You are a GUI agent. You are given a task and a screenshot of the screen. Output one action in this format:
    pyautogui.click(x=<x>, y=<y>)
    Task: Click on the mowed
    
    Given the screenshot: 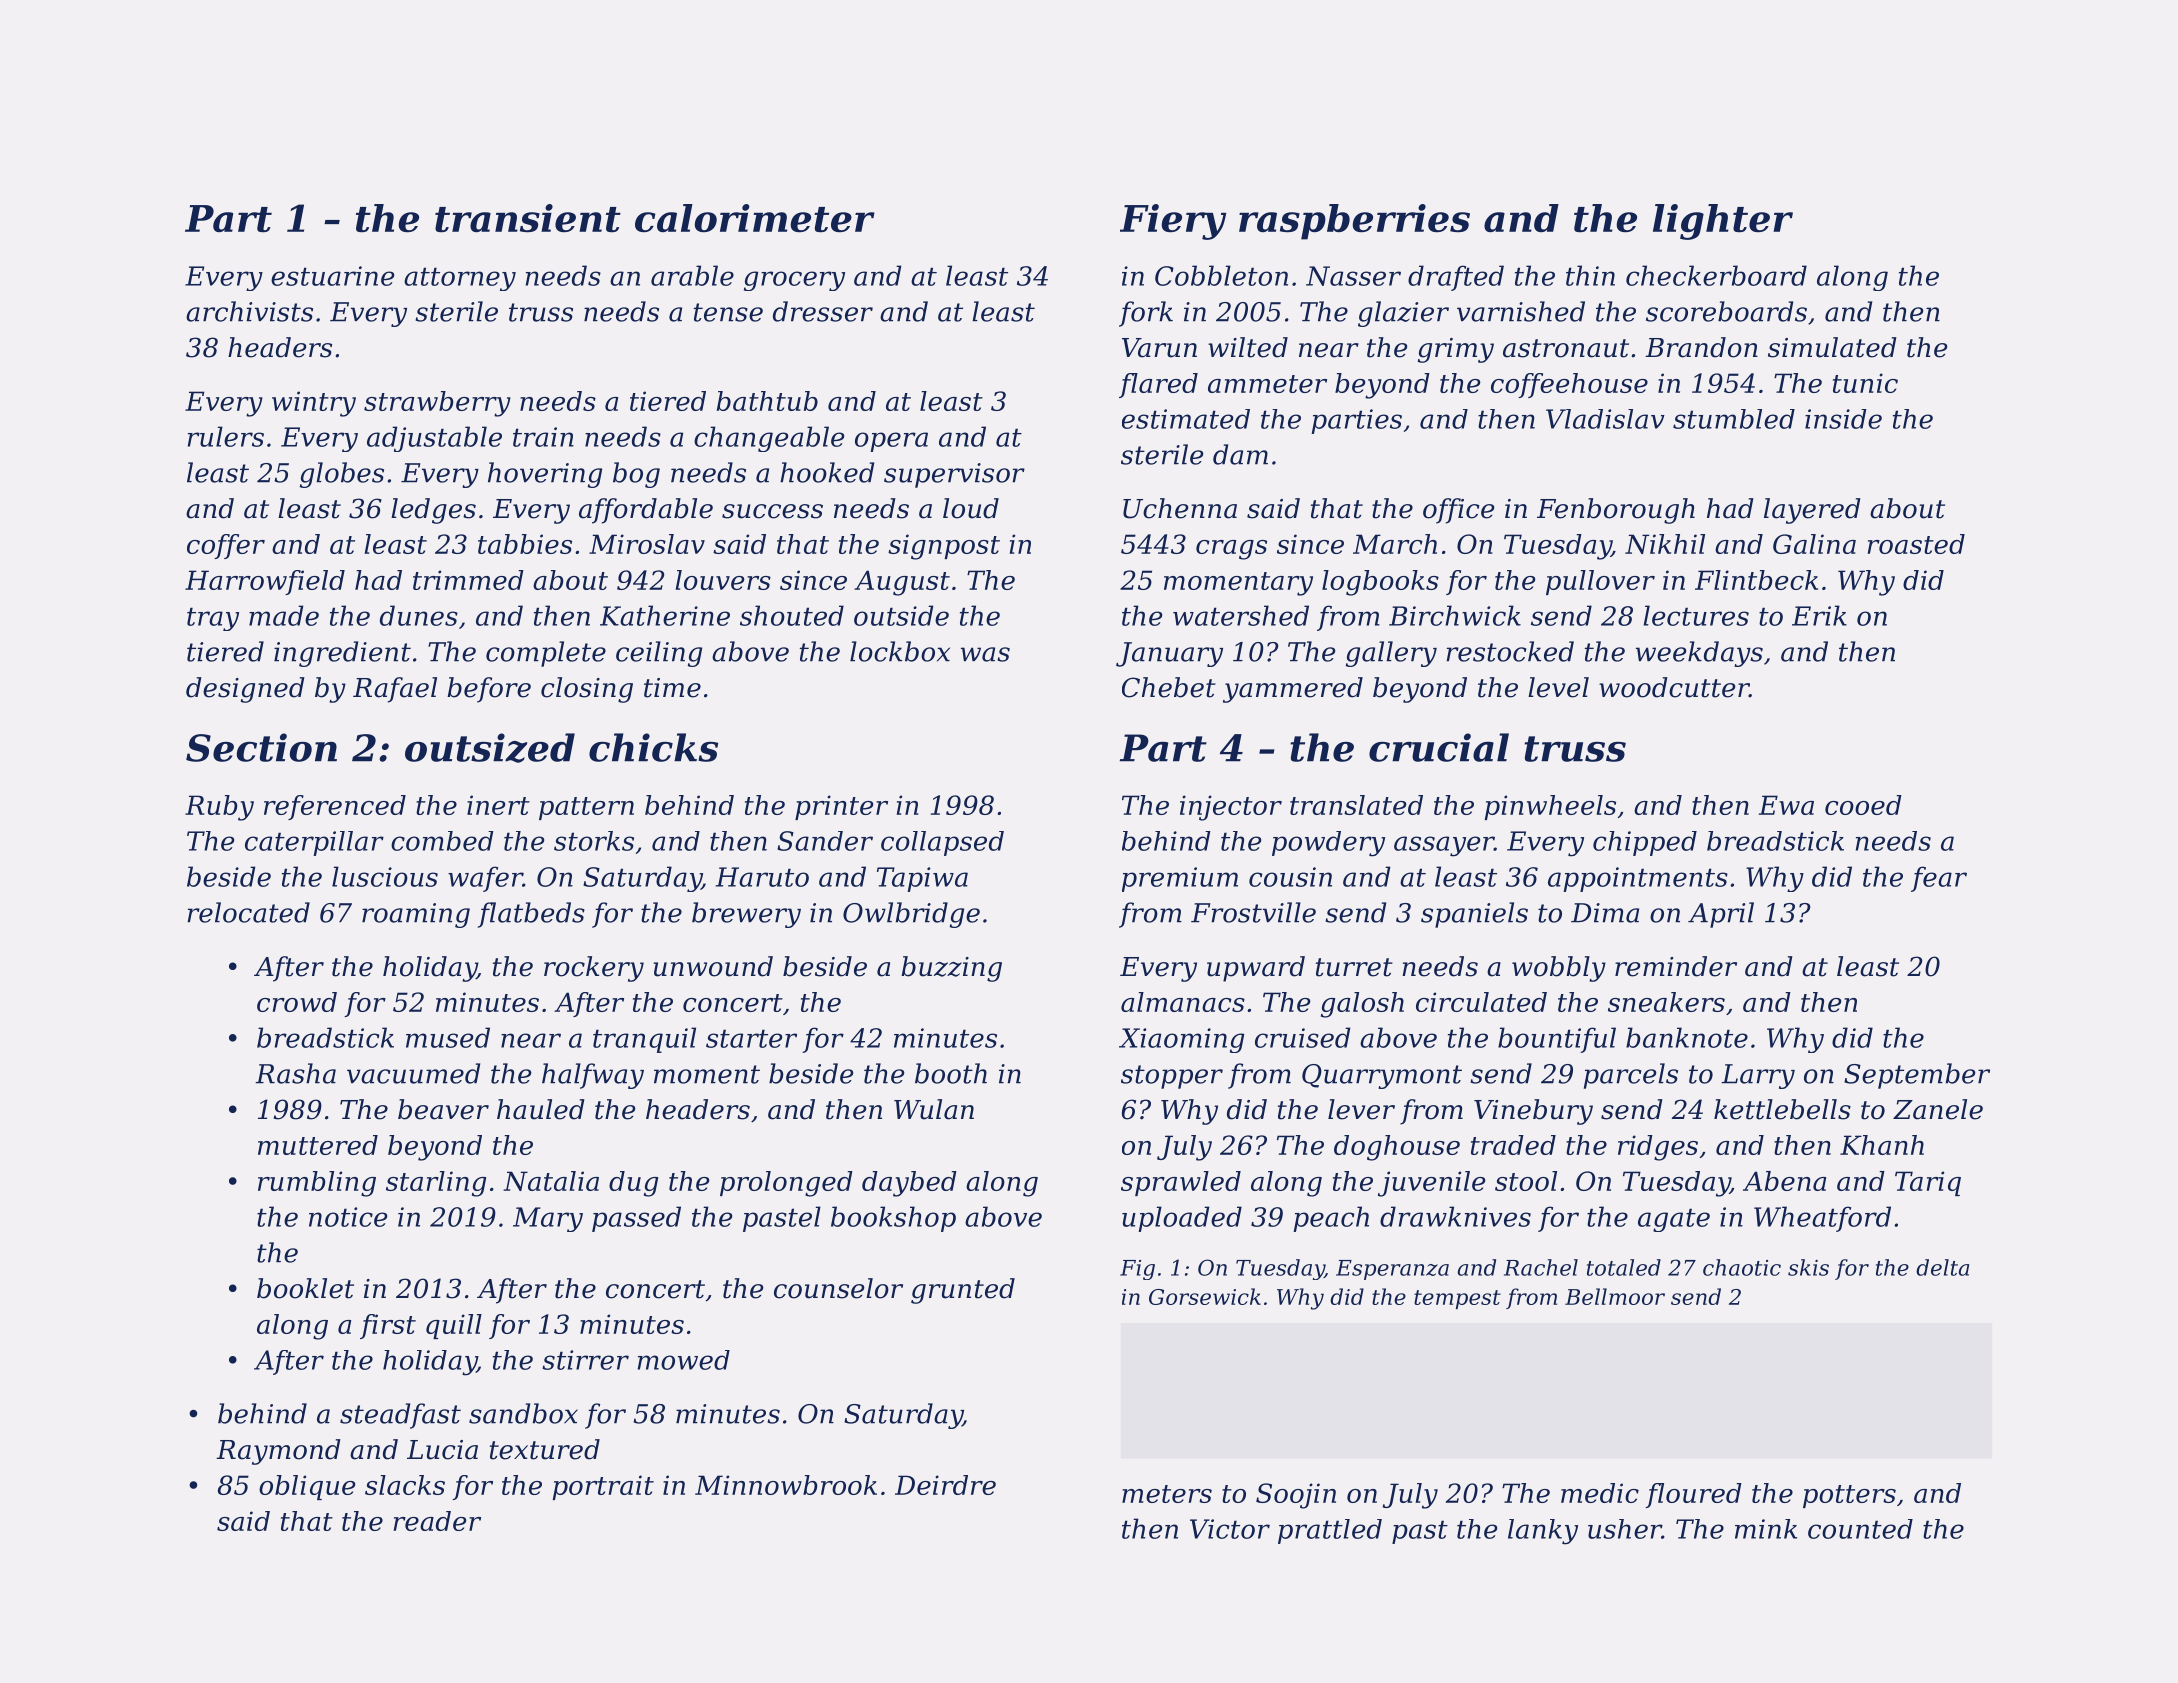 What is the action you would take?
    pyautogui.click(x=684, y=1360)
